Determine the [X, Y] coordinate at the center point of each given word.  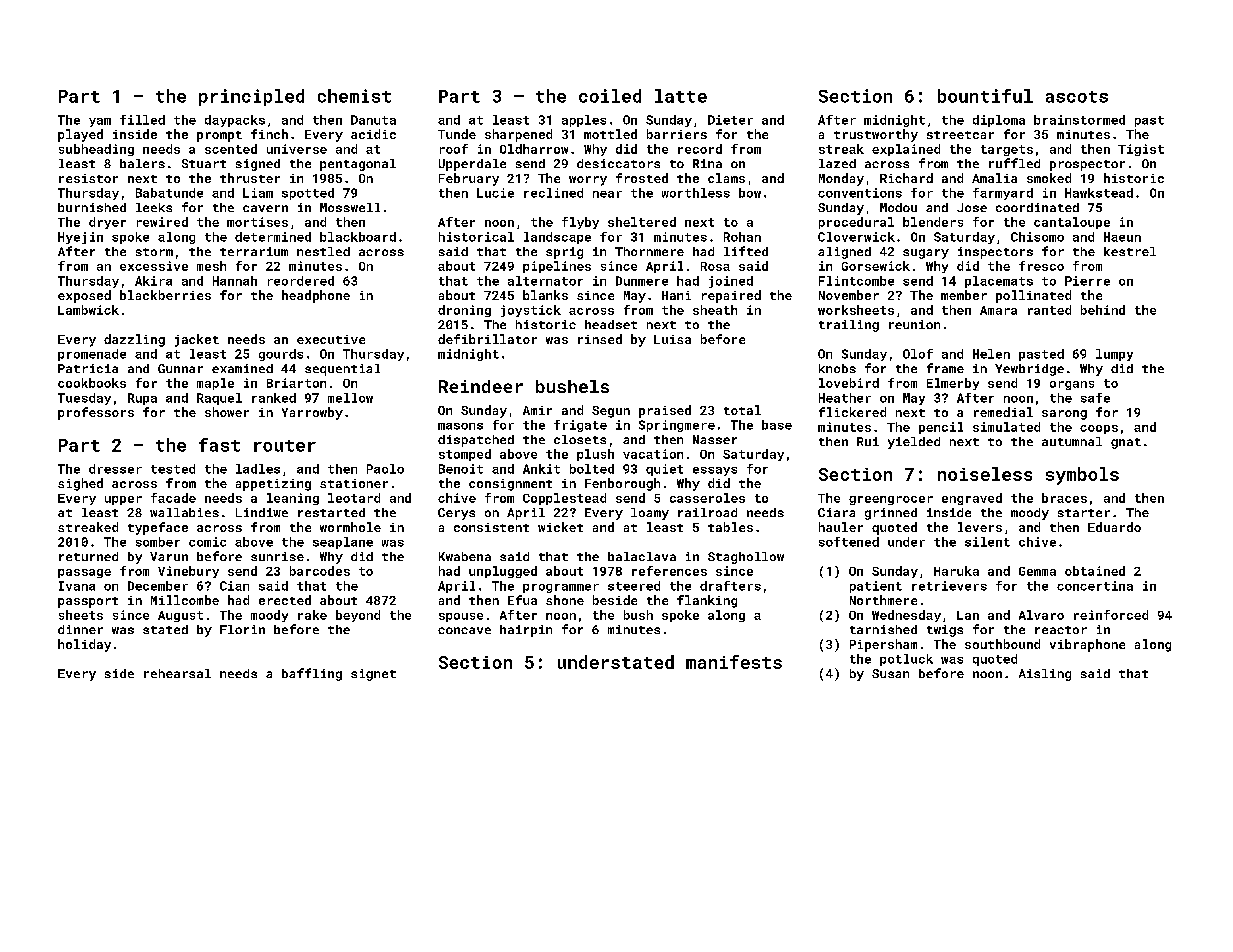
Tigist [1141, 150]
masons [460, 426]
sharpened [518, 135]
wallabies [184, 512]
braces [1064, 498]
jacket [197, 340]
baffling [312, 674]
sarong [1064, 415]
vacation [653, 454]
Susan [890, 673]
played [80, 135]
